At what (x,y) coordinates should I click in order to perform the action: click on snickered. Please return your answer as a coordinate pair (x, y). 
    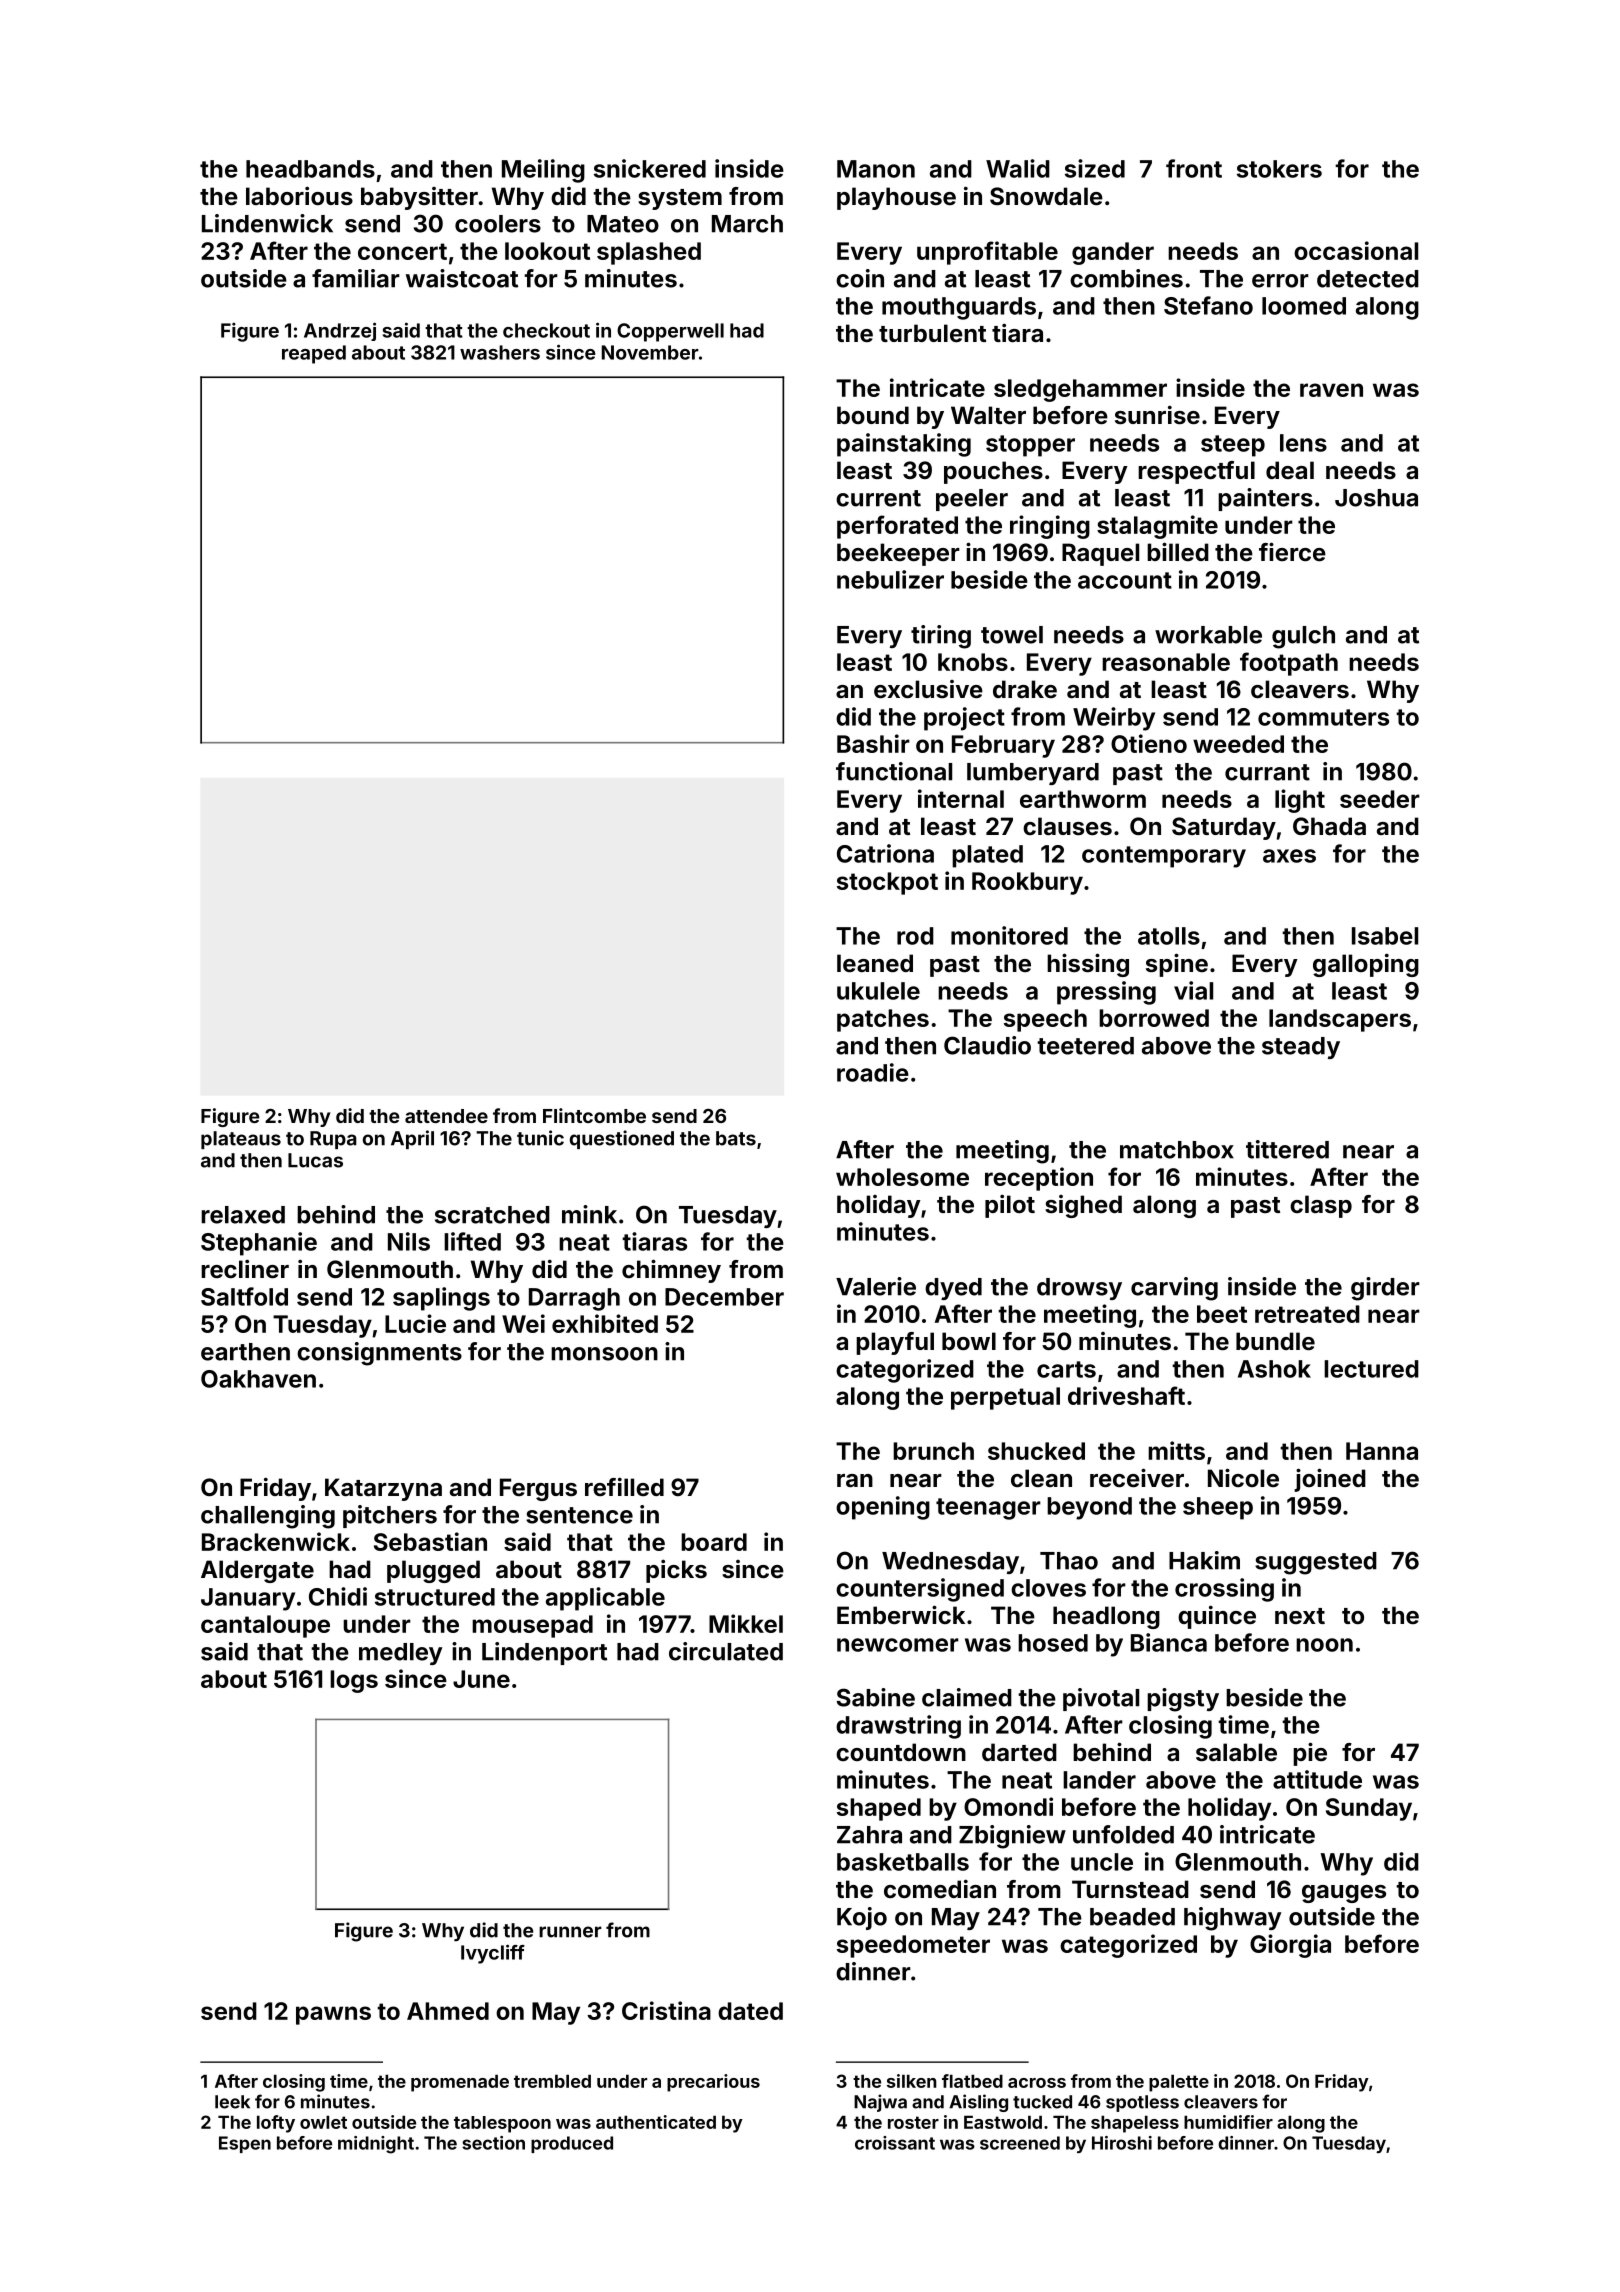
    Looking at the image, I should click on (650, 168).
